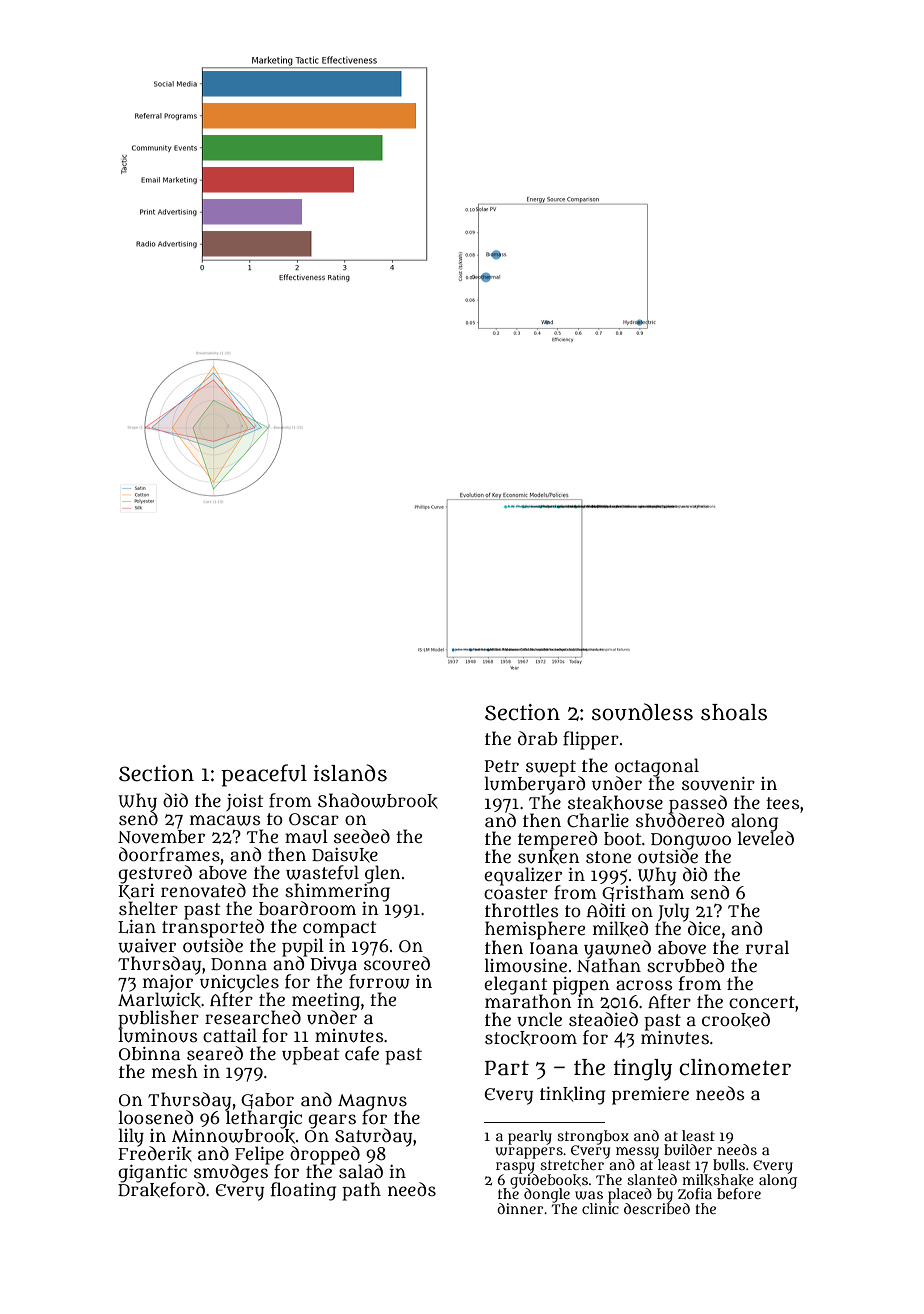 Image resolution: width=924 pixels, height=1314 pixels. What do you see at coordinates (155, 874) in the screenshot?
I see `gestured` at bounding box center [155, 874].
